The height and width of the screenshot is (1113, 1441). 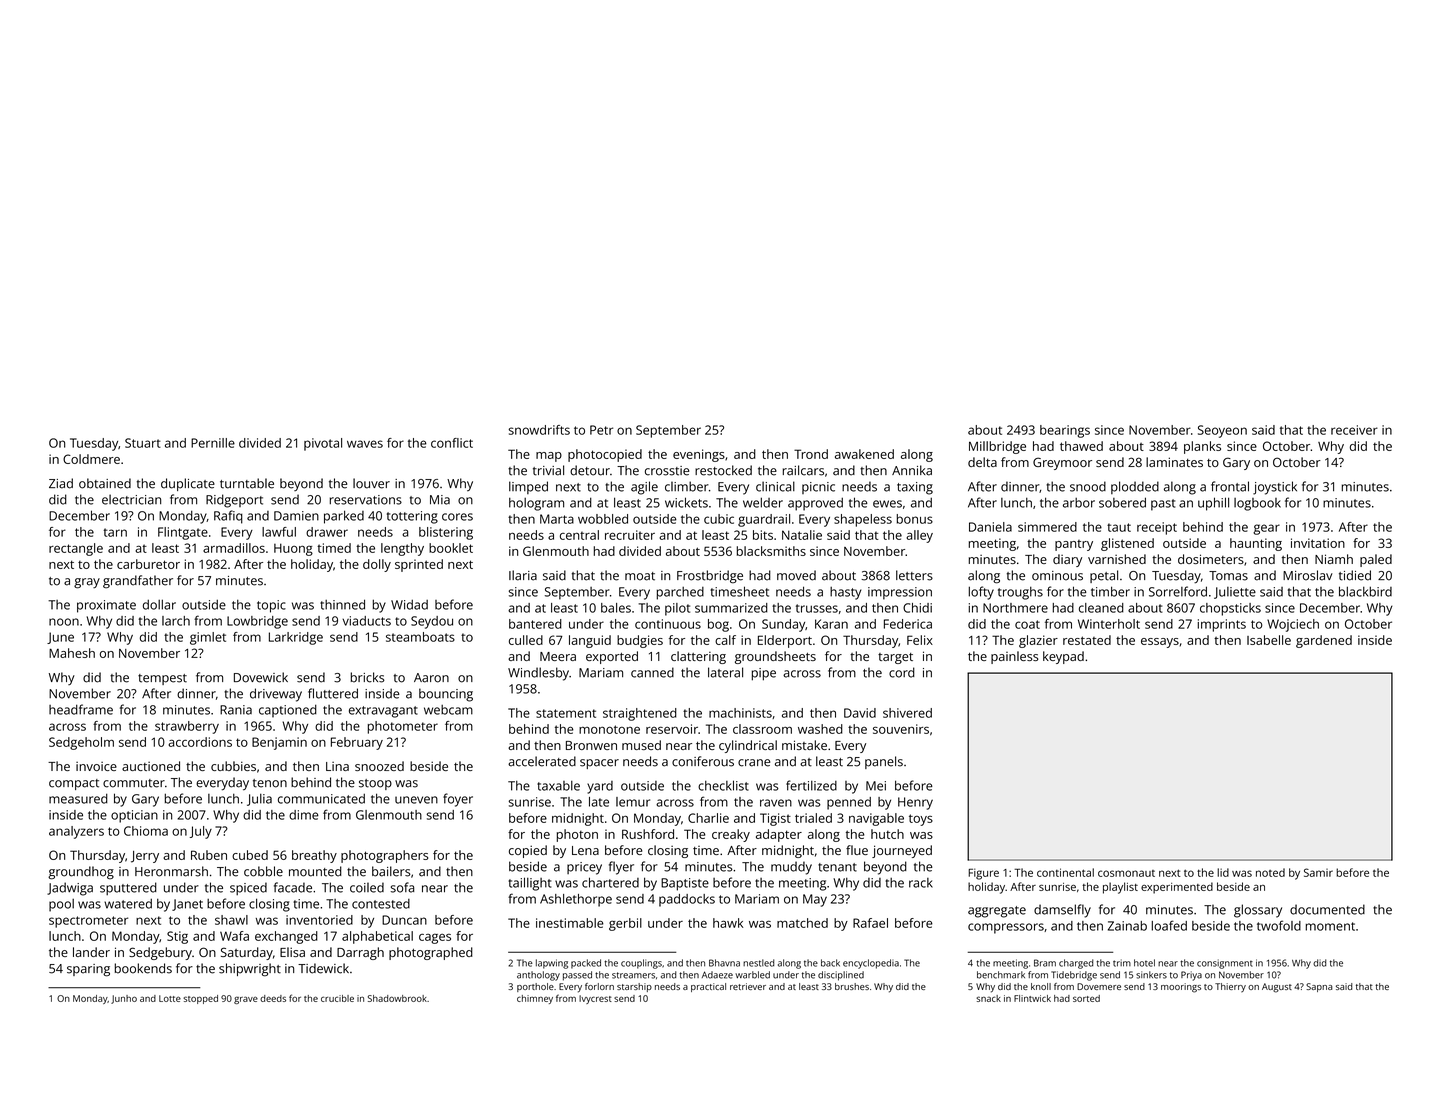 I want to click on sorted, so click(x=1086, y=998).
